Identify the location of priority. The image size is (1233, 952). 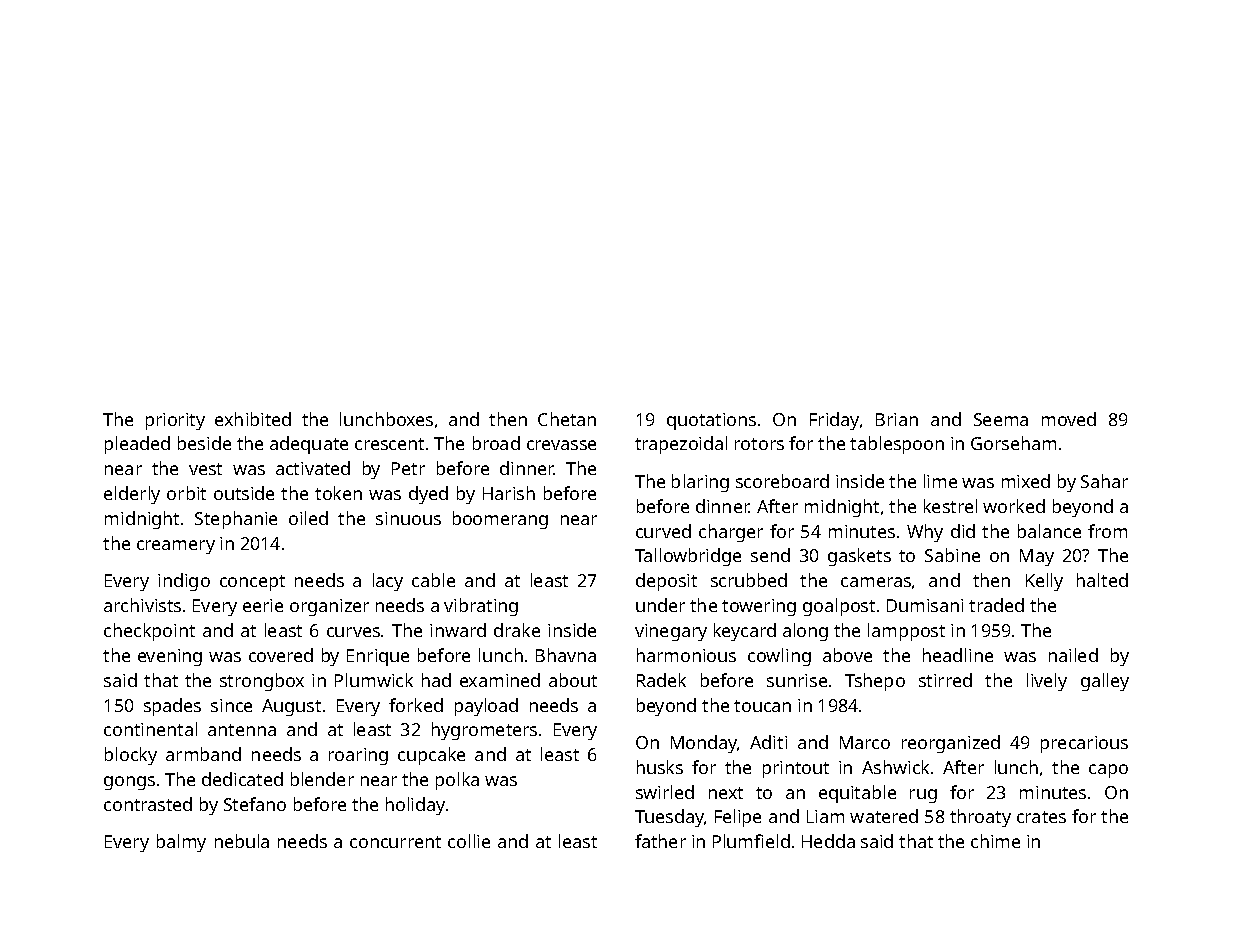
(175, 421).
